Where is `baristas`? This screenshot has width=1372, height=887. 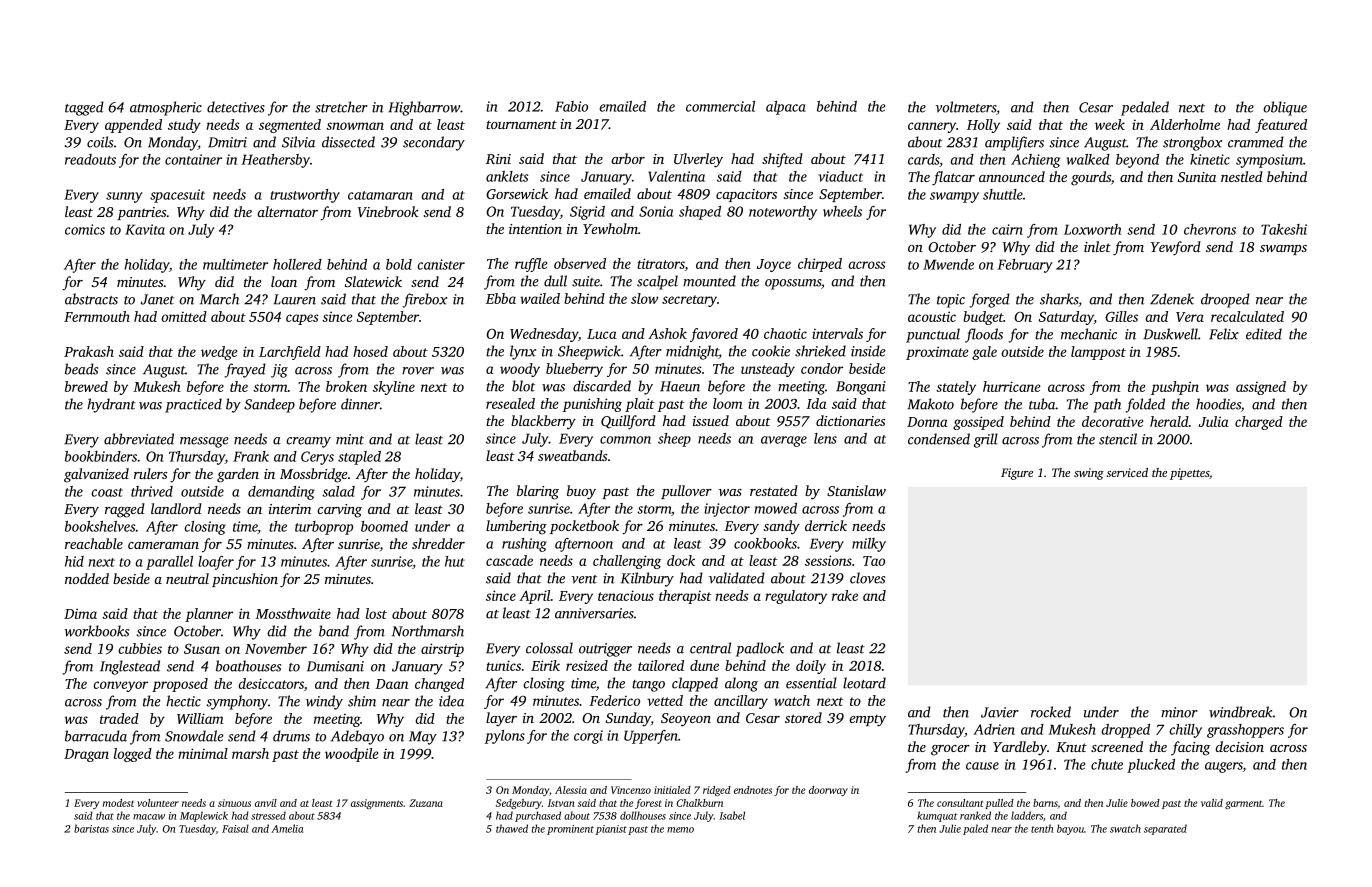 baristas is located at coordinates (91, 828).
